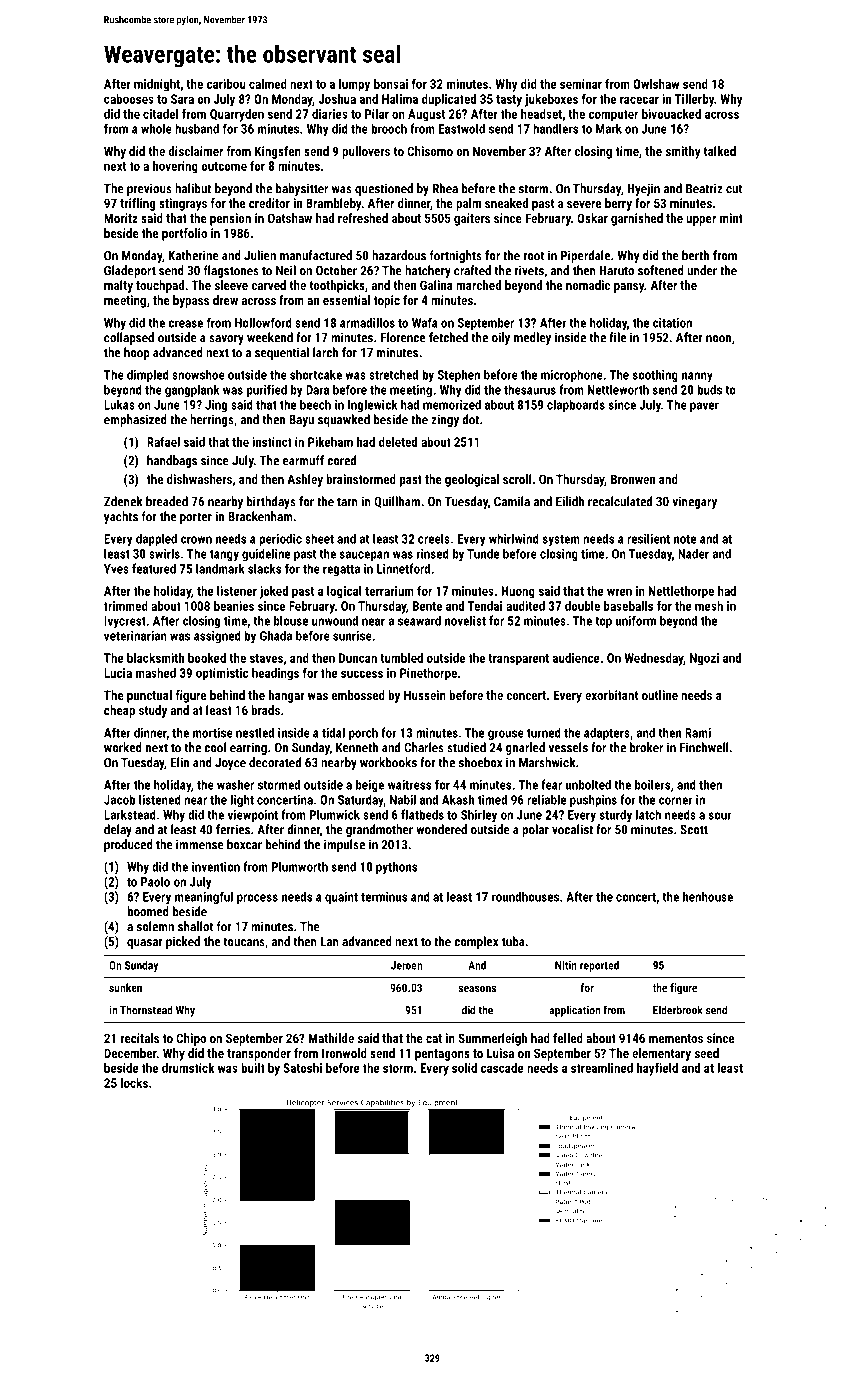 The height and width of the screenshot is (1400, 849). I want to click on dappled, so click(156, 540).
